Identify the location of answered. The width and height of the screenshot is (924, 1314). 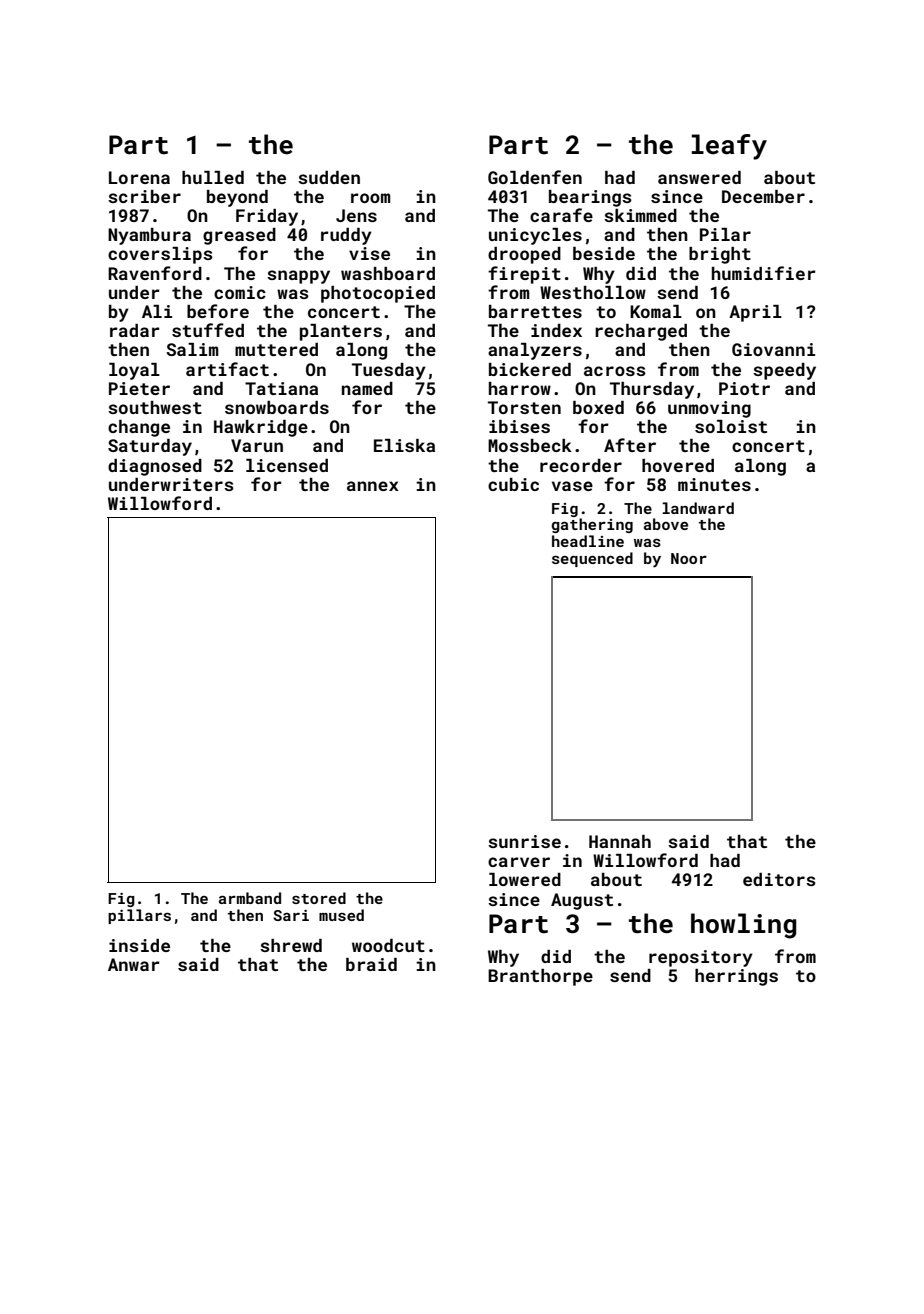
(699, 177).
